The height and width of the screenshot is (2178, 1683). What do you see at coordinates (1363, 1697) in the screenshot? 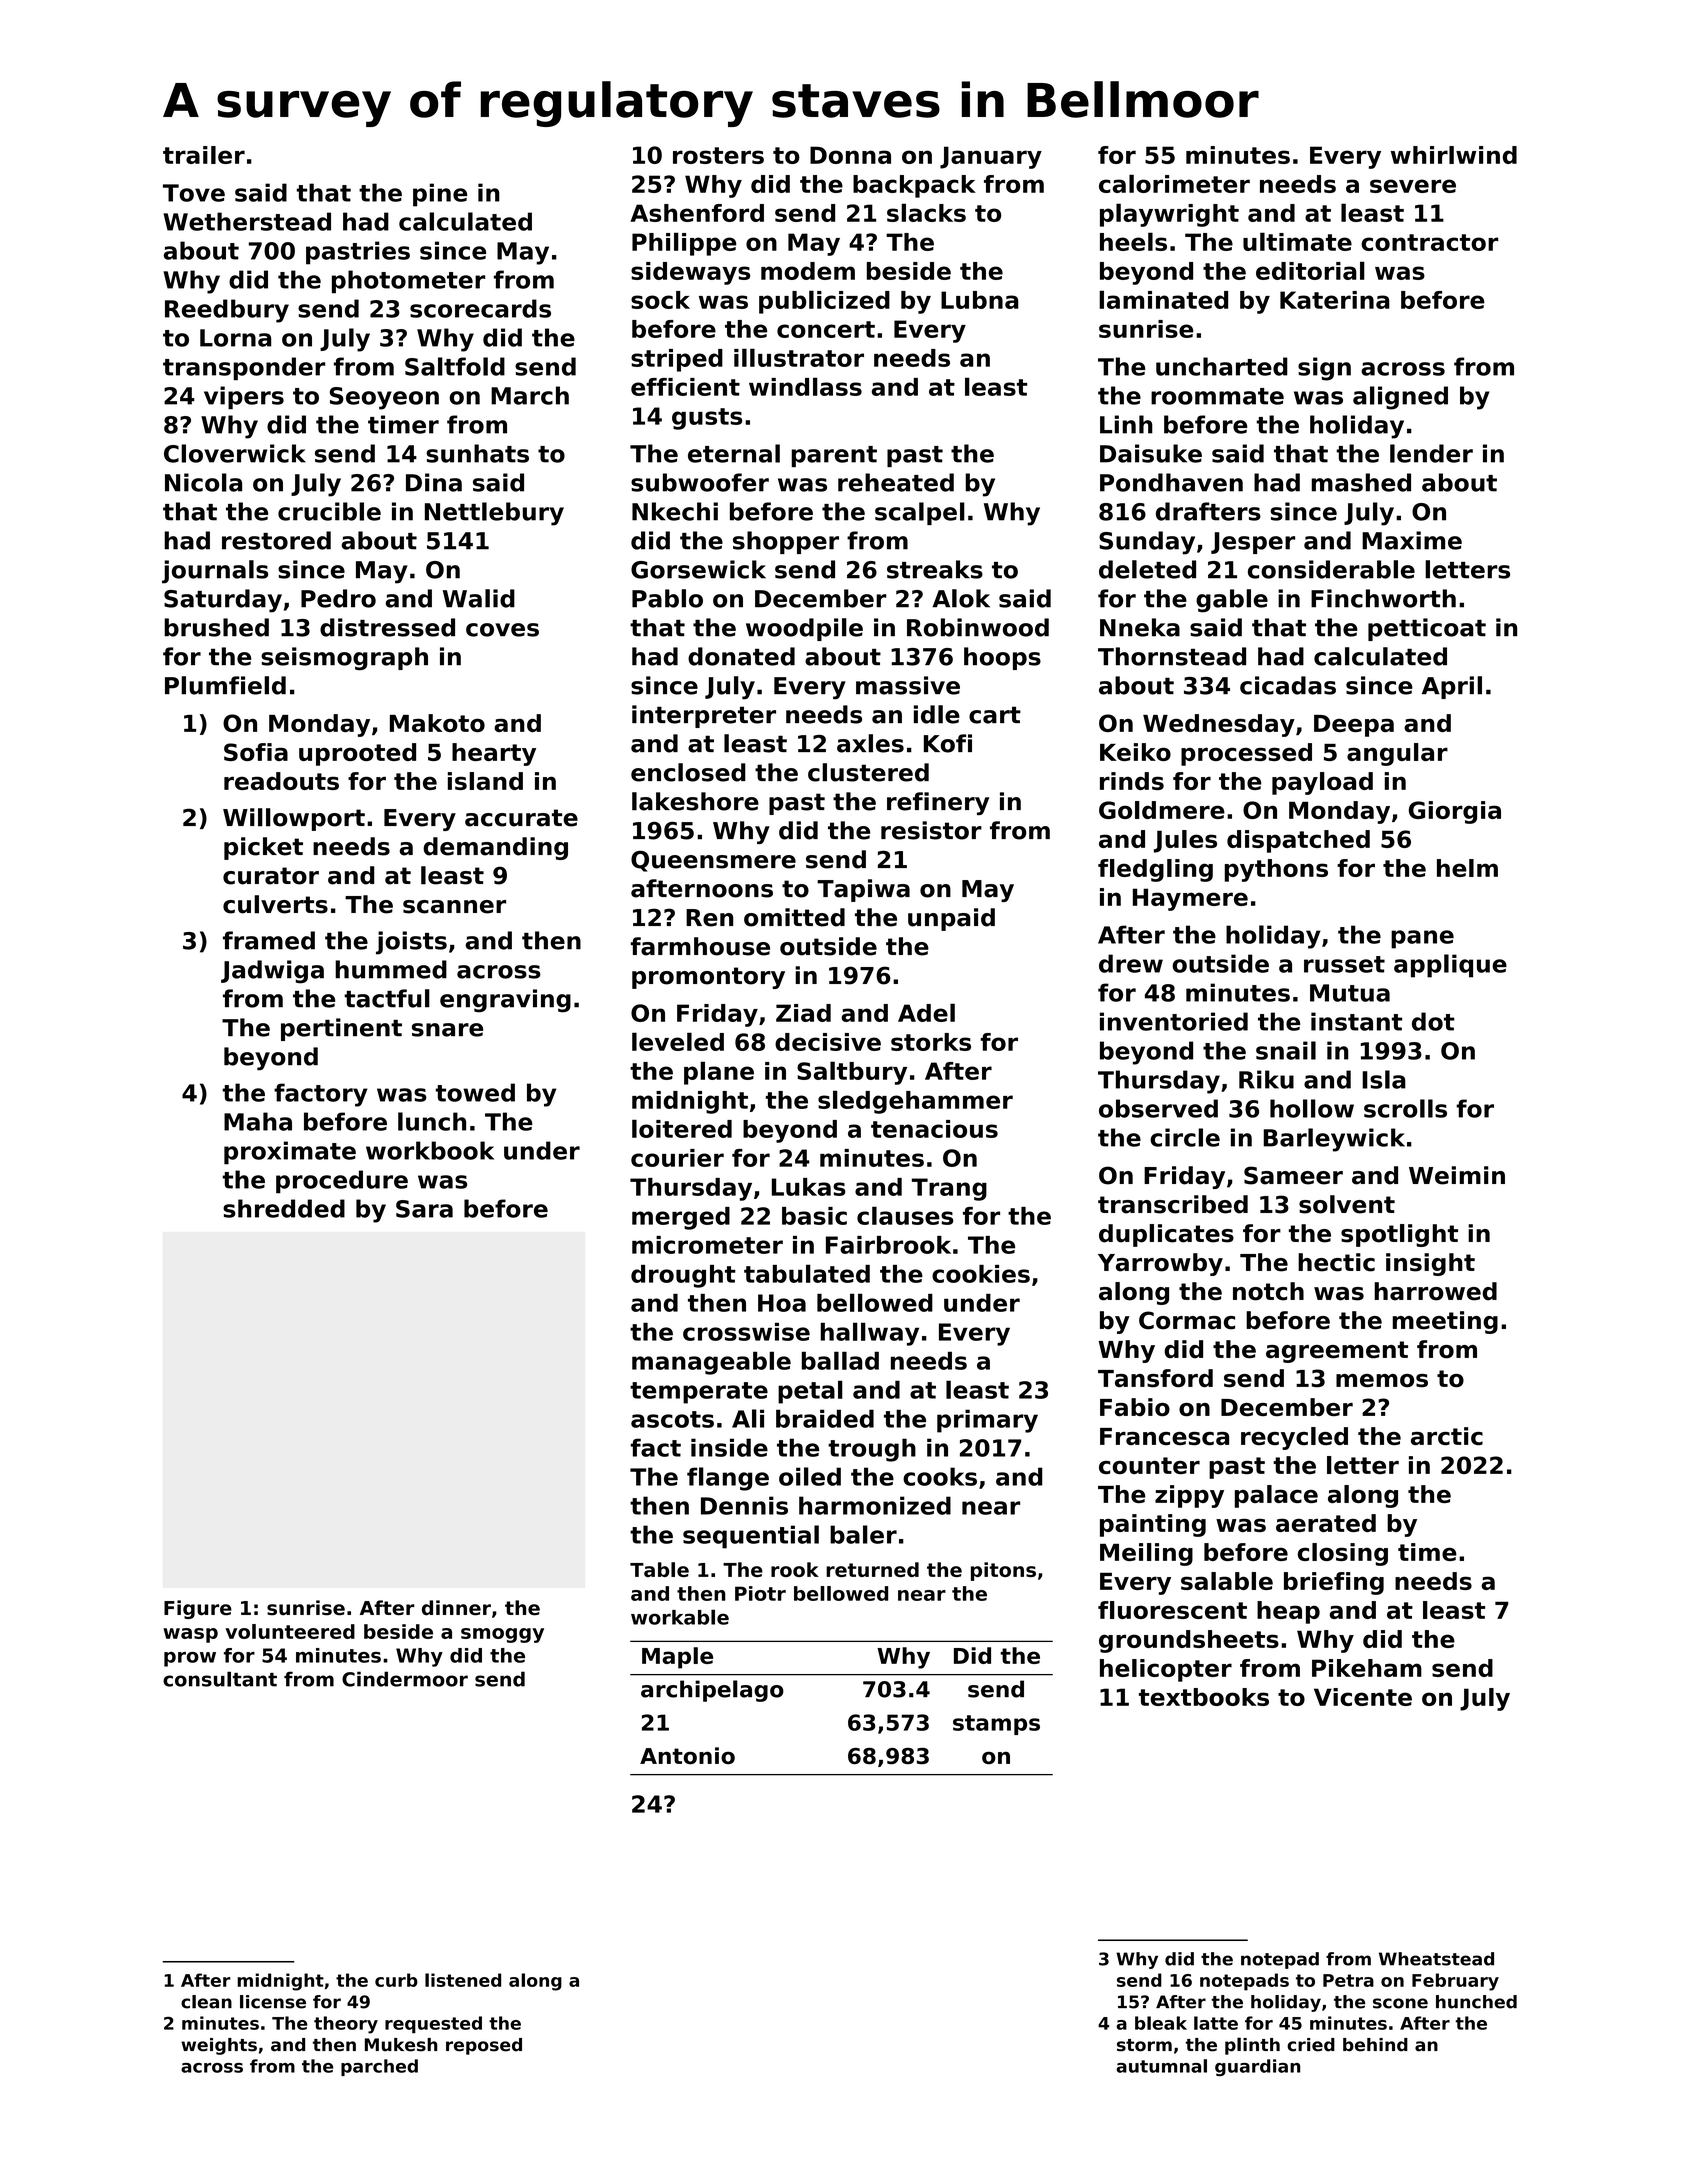
I see `Vicente` at bounding box center [1363, 1697].
